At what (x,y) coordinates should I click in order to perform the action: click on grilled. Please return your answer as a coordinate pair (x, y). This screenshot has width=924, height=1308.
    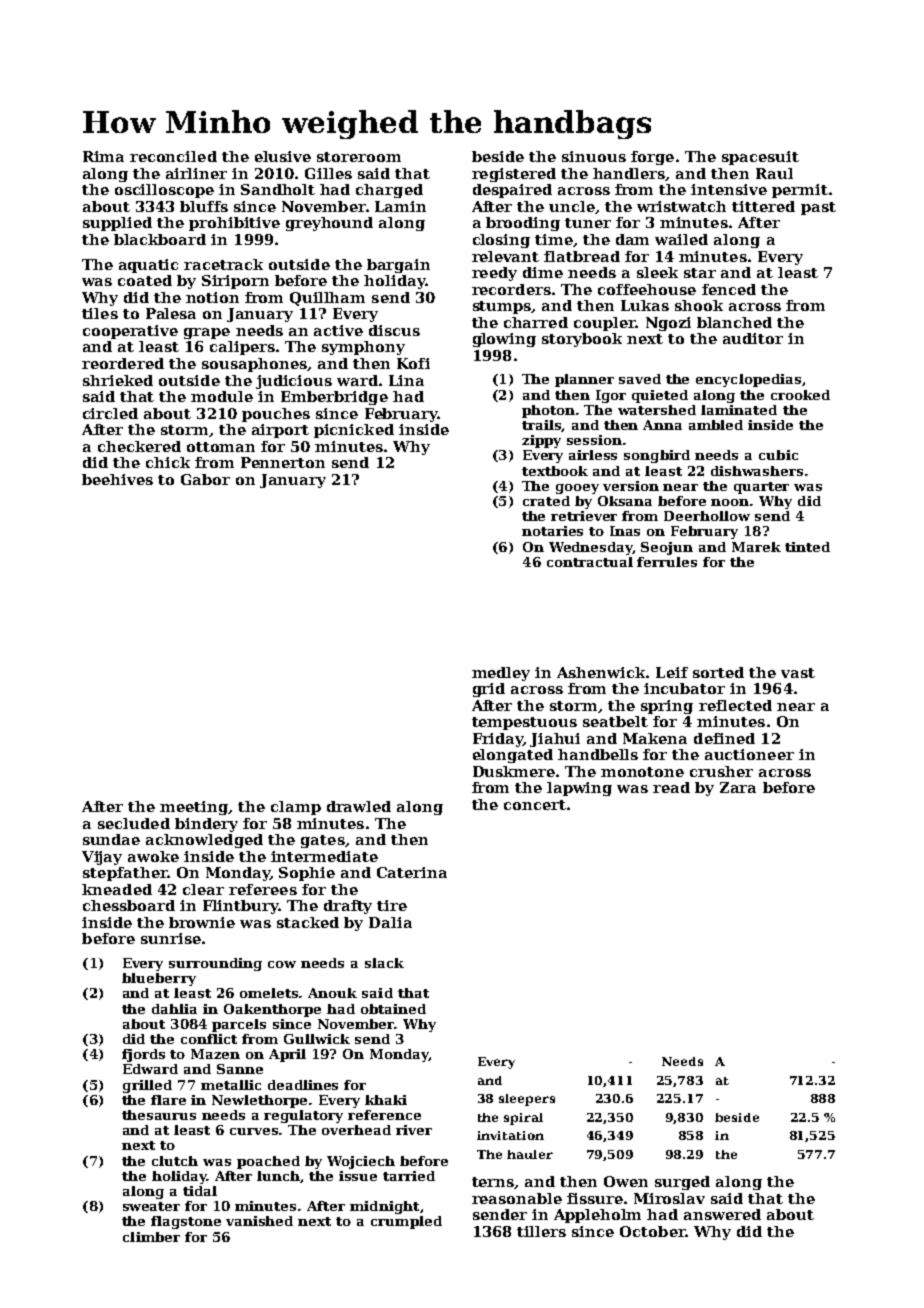
    Looking at the image, I should click on (147, 1086).
